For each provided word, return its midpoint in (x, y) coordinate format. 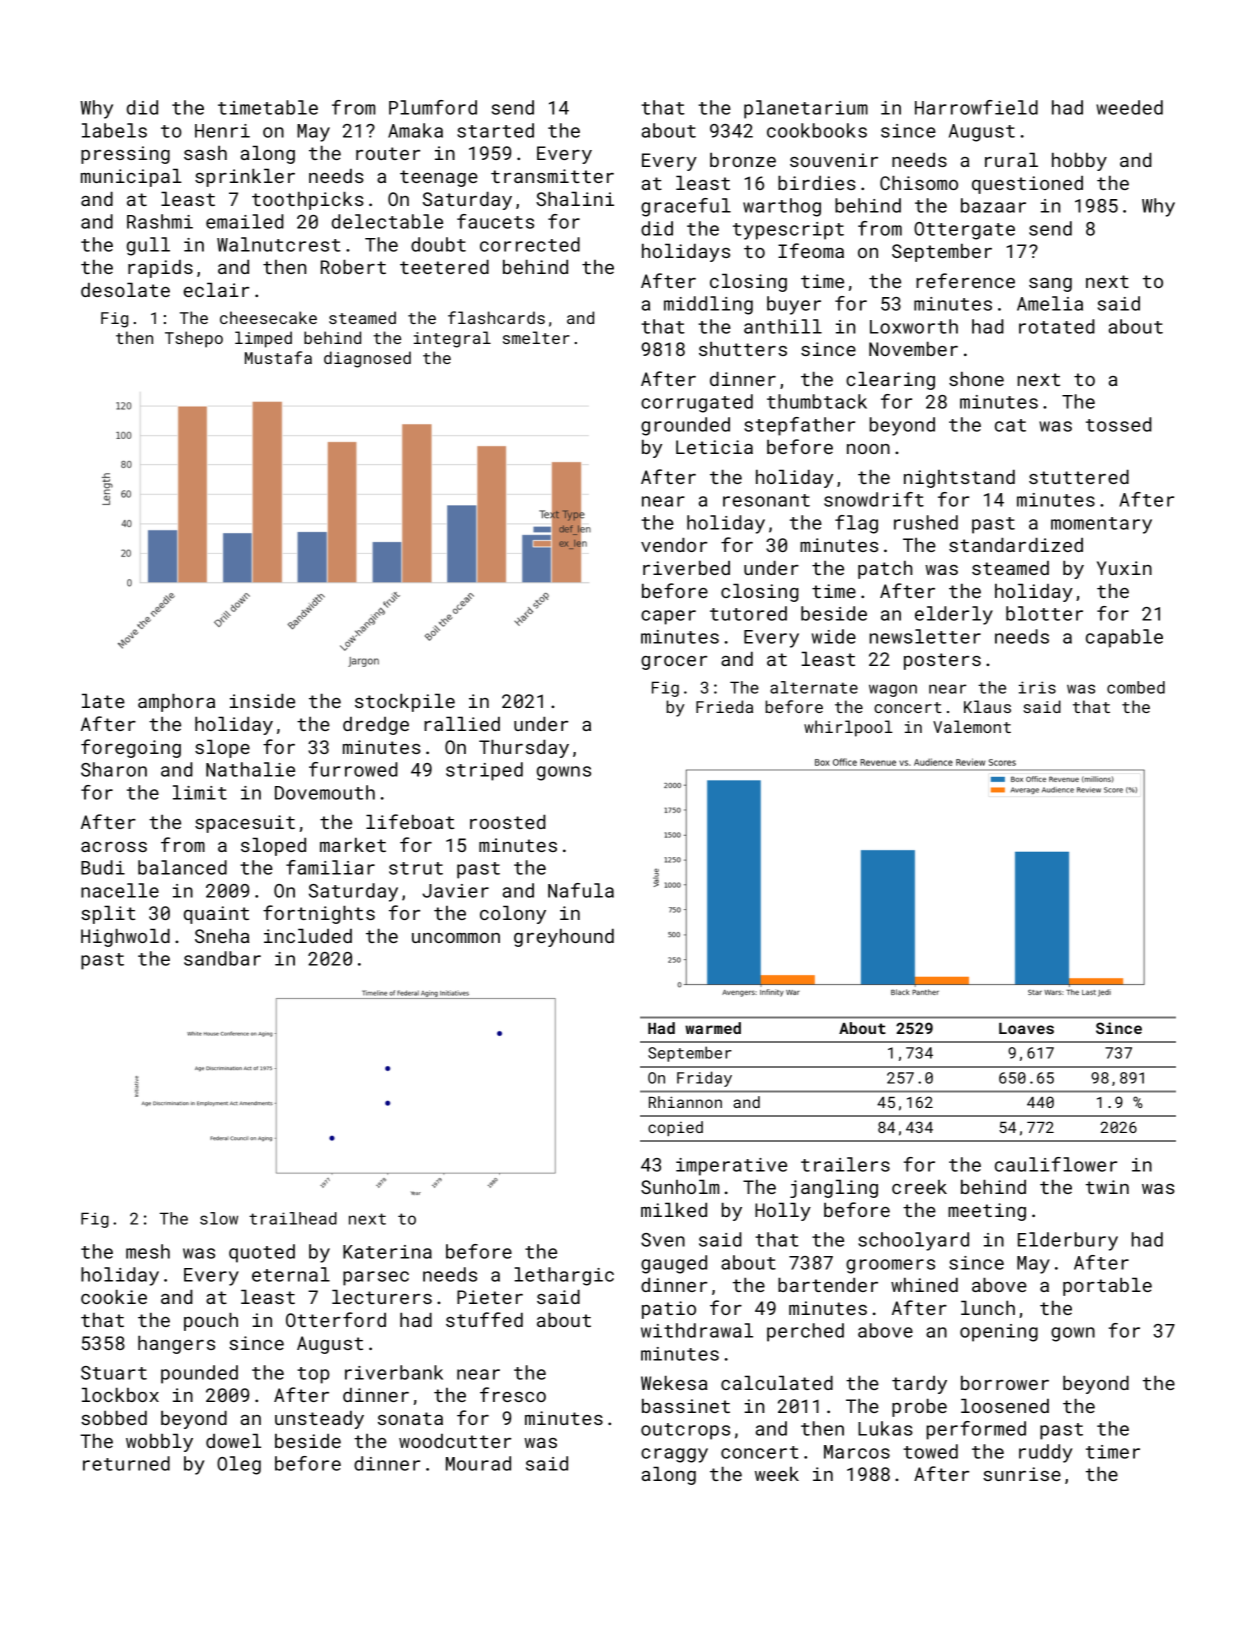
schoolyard (913, 1241)
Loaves (1026, 1028)
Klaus (987, 706)
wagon (893, 690)
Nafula (581, 890)
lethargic (564, 1276)
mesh (148, 1251)
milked (674, 1209)
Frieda (724, 706)
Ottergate (964, 231)
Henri (222, 131)
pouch (211, 1321)
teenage (439, 178)
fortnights (319, 914)
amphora (176, 702)
